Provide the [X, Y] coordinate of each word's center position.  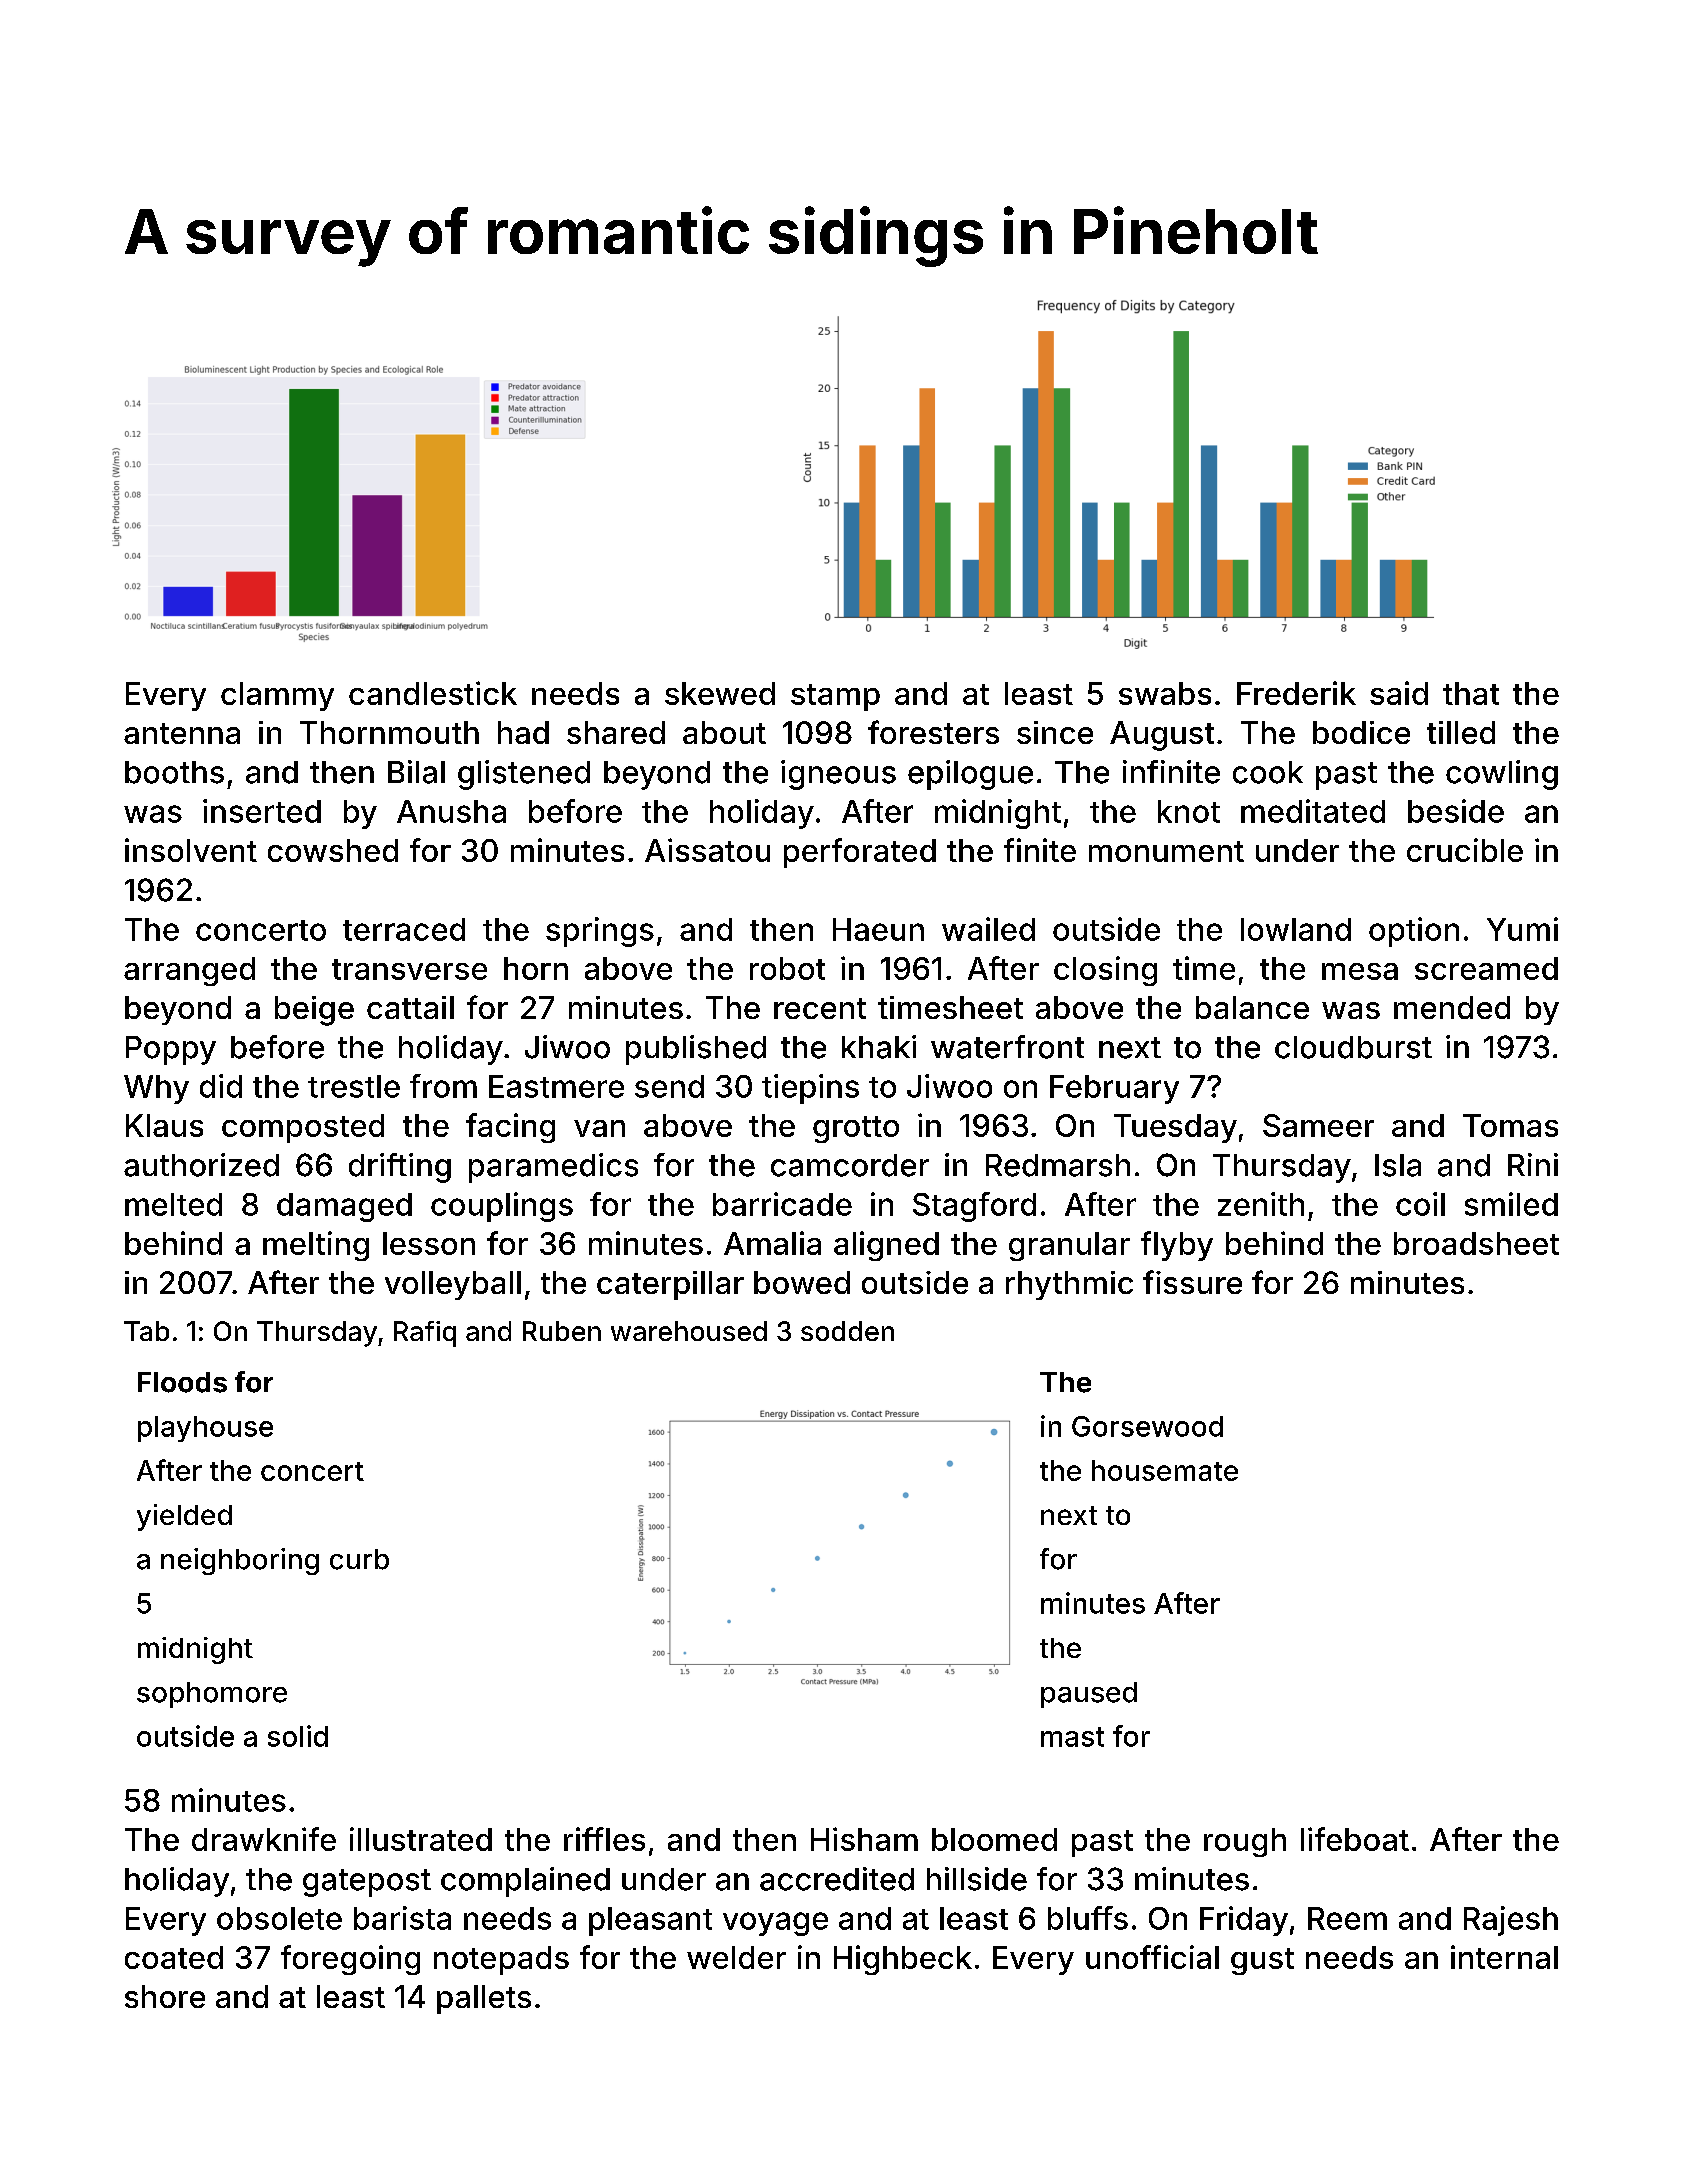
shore [165, 1996]
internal [1504, 1957]
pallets [484, 1999]
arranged [189, 971]
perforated [860, 853]
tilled [1461, 732]
